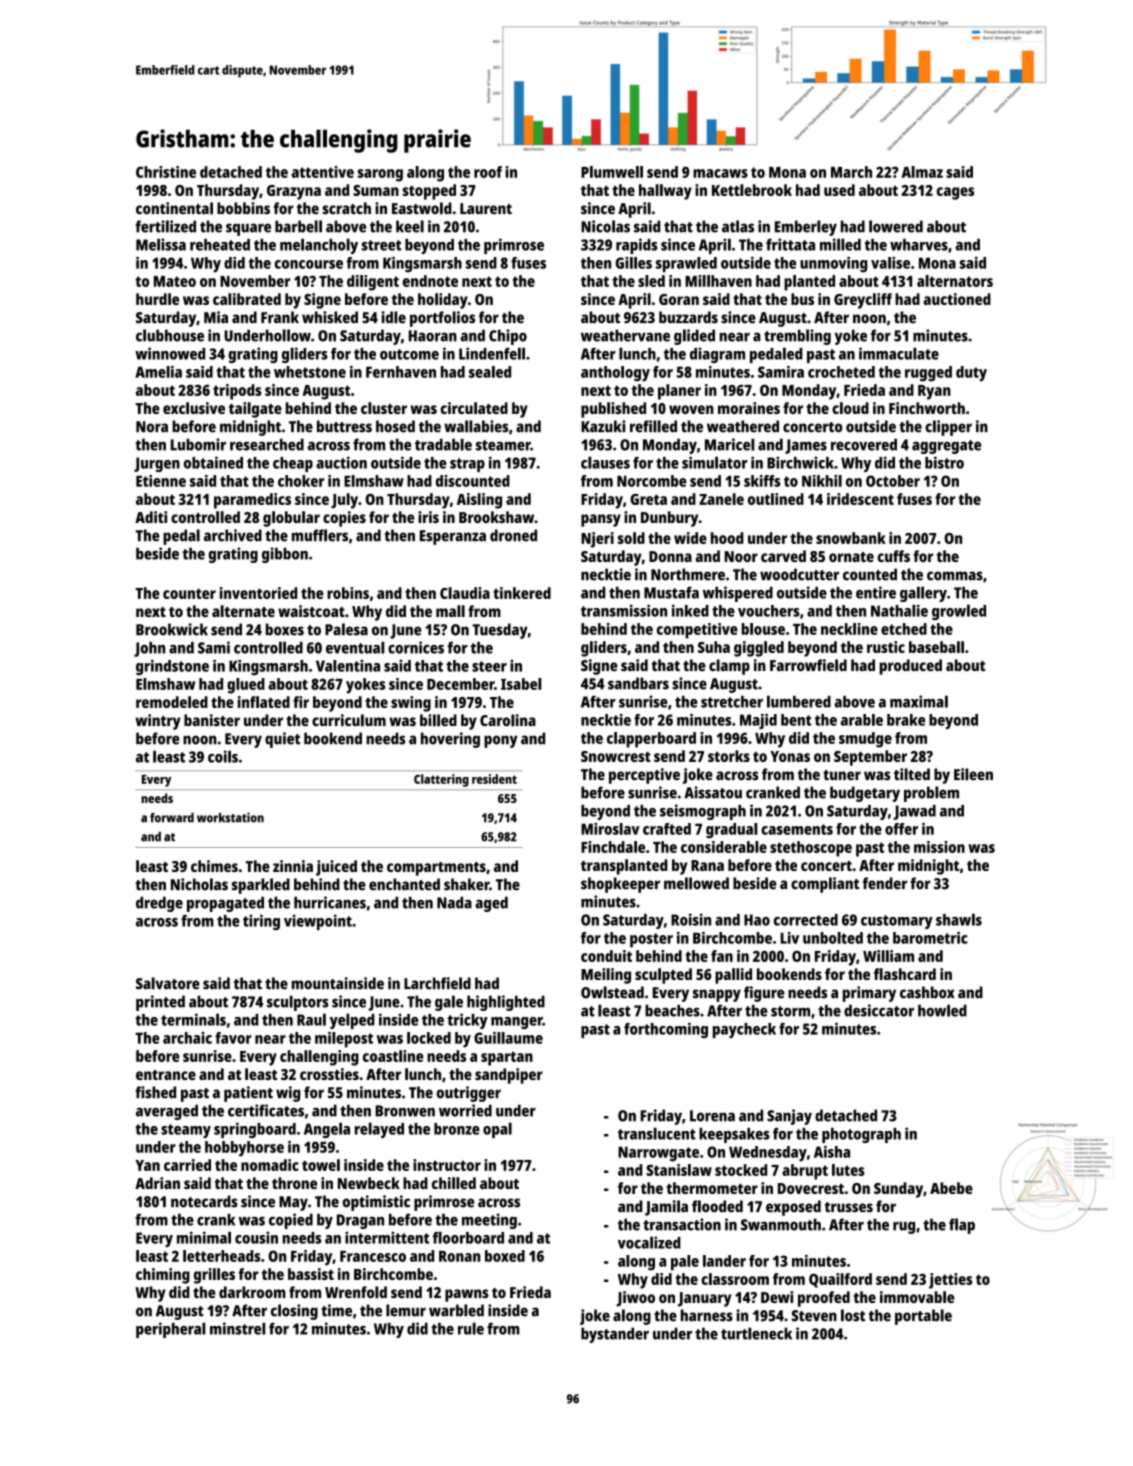 The image size is (1133, 1466). I want to click on Finchdale, so click(613, 847).
